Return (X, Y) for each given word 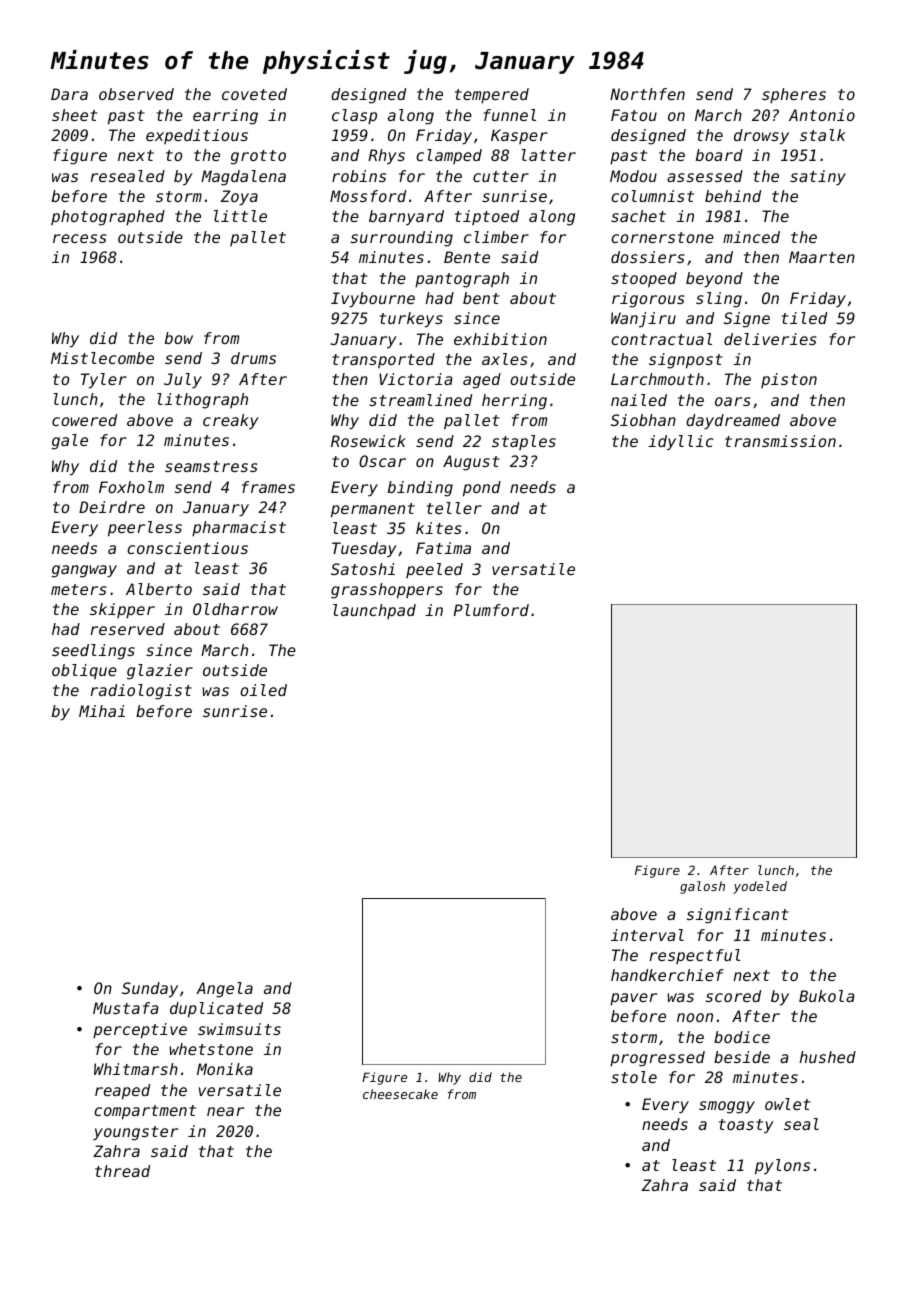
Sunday (150, 990)
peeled (434, 570)
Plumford (491, 610)
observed (136, 94)
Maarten (822, 257)
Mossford (368, 196)
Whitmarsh (136, 1069)
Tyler (104, 381)
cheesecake (400, 1094)
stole (634, 1077)
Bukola (827, 996)
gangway (84, 571)
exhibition (500, 339)
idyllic (681, 443)
